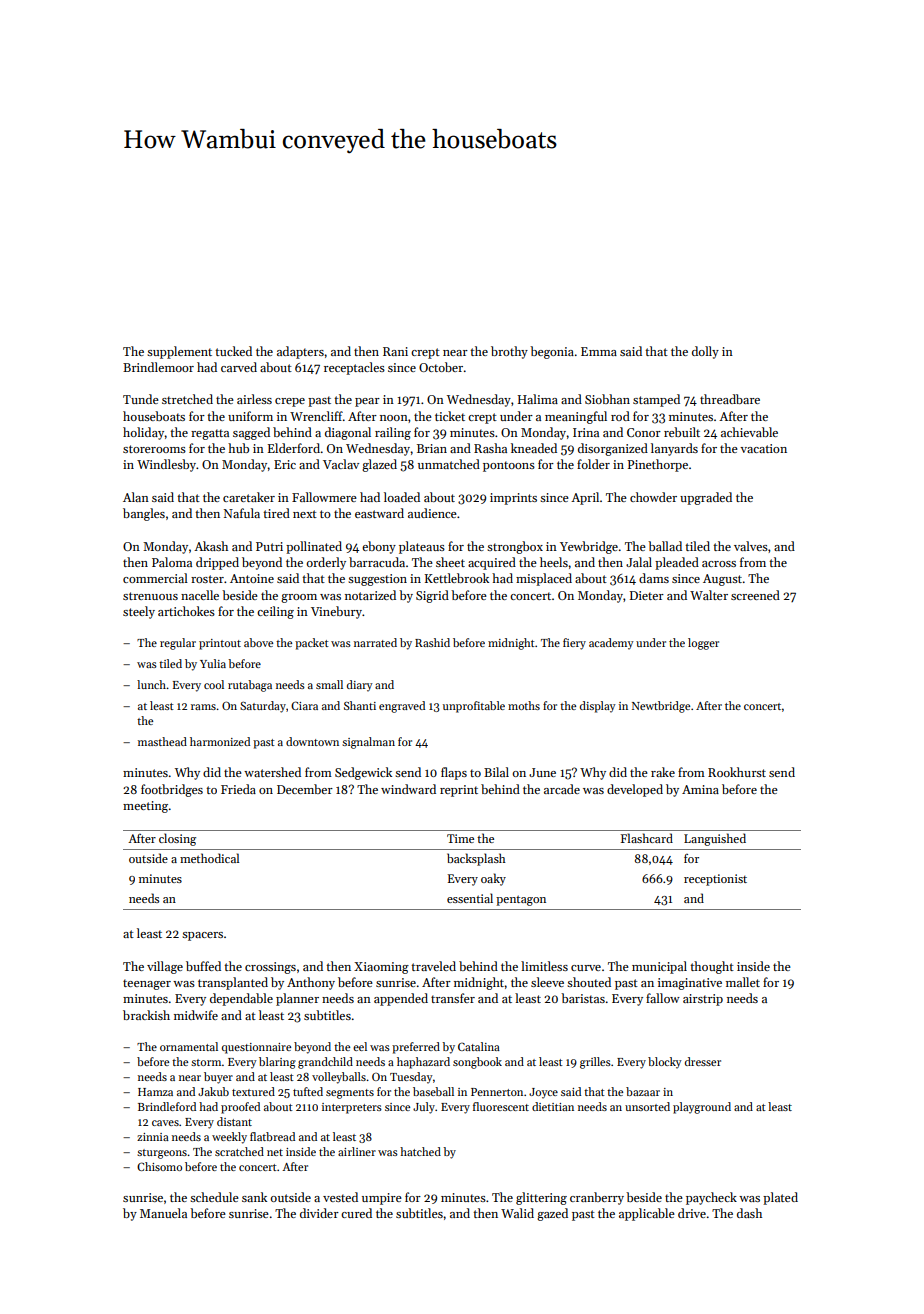 This screenshot has height=1314, width=924. Describe the element at coordinates (308, 1091) in the screenshot. I see `tufted` at that location.
